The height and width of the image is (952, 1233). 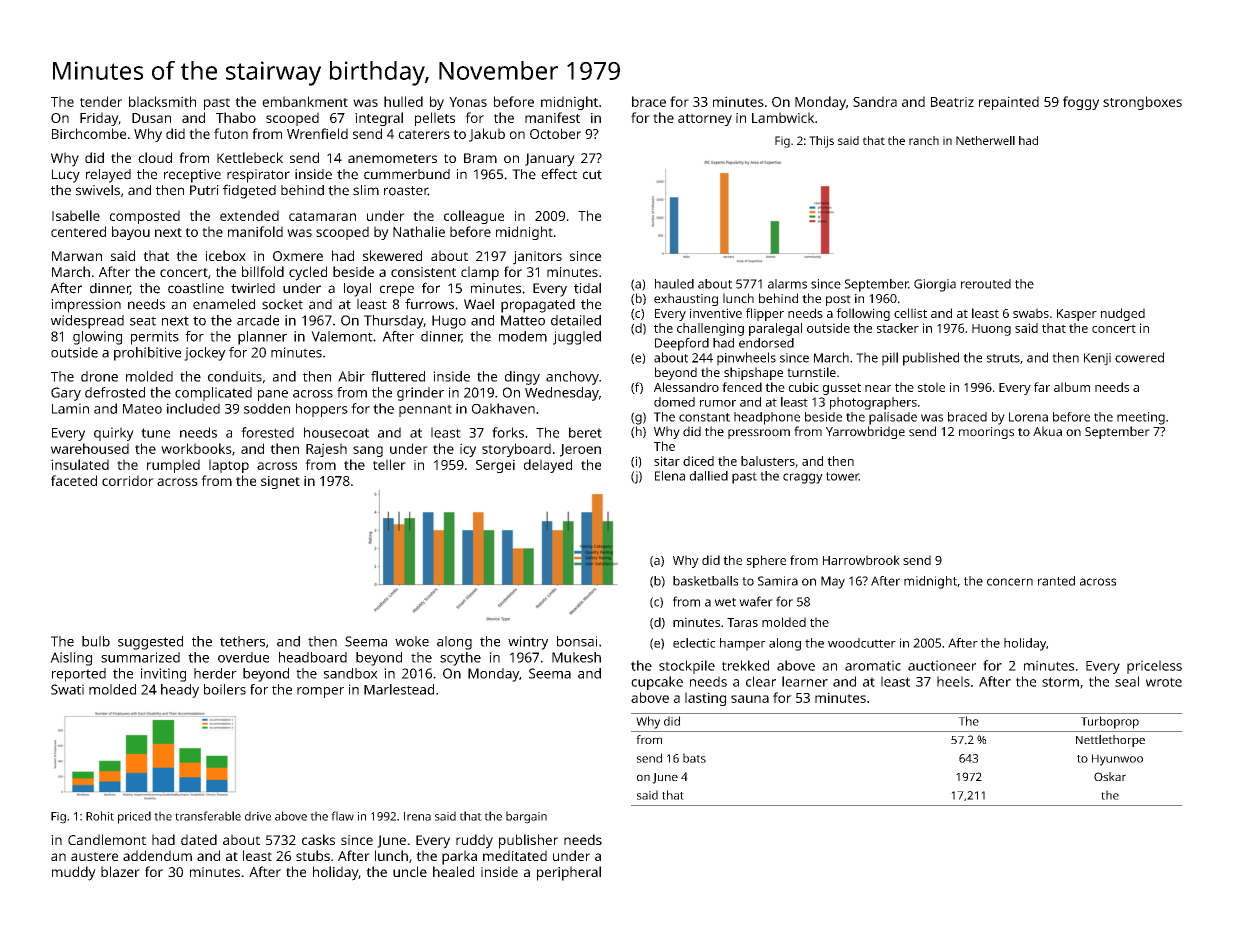 What do you see at coordinates (140, 657) in the image?
I see `summarized` at bounding box center [140, 657].
